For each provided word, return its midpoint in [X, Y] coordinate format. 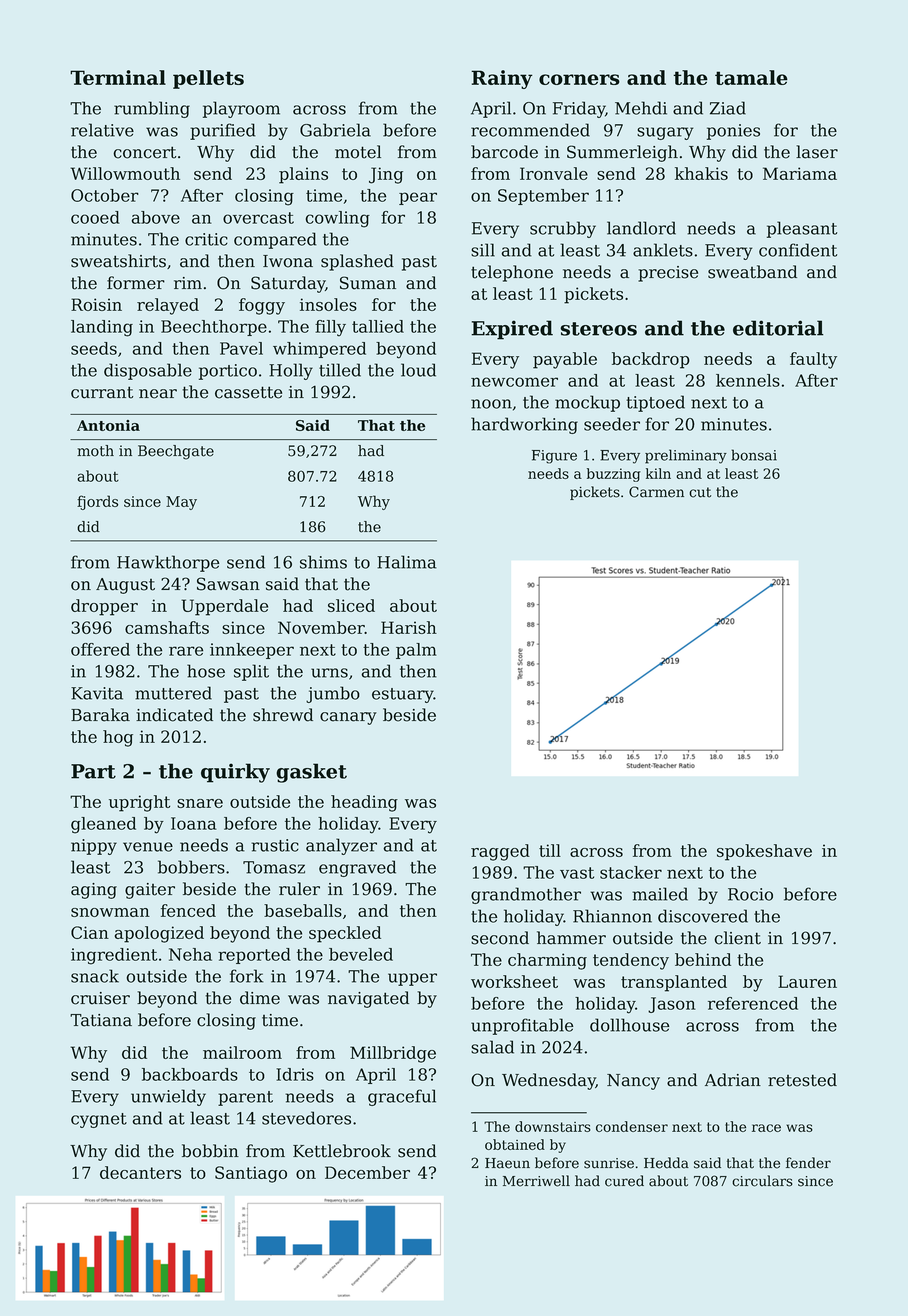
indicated [174, 715]
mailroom [242, 1052]
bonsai [754, 455]
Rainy [501, 79]
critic [206, 239]
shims [323, 562]
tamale [751, 77]
